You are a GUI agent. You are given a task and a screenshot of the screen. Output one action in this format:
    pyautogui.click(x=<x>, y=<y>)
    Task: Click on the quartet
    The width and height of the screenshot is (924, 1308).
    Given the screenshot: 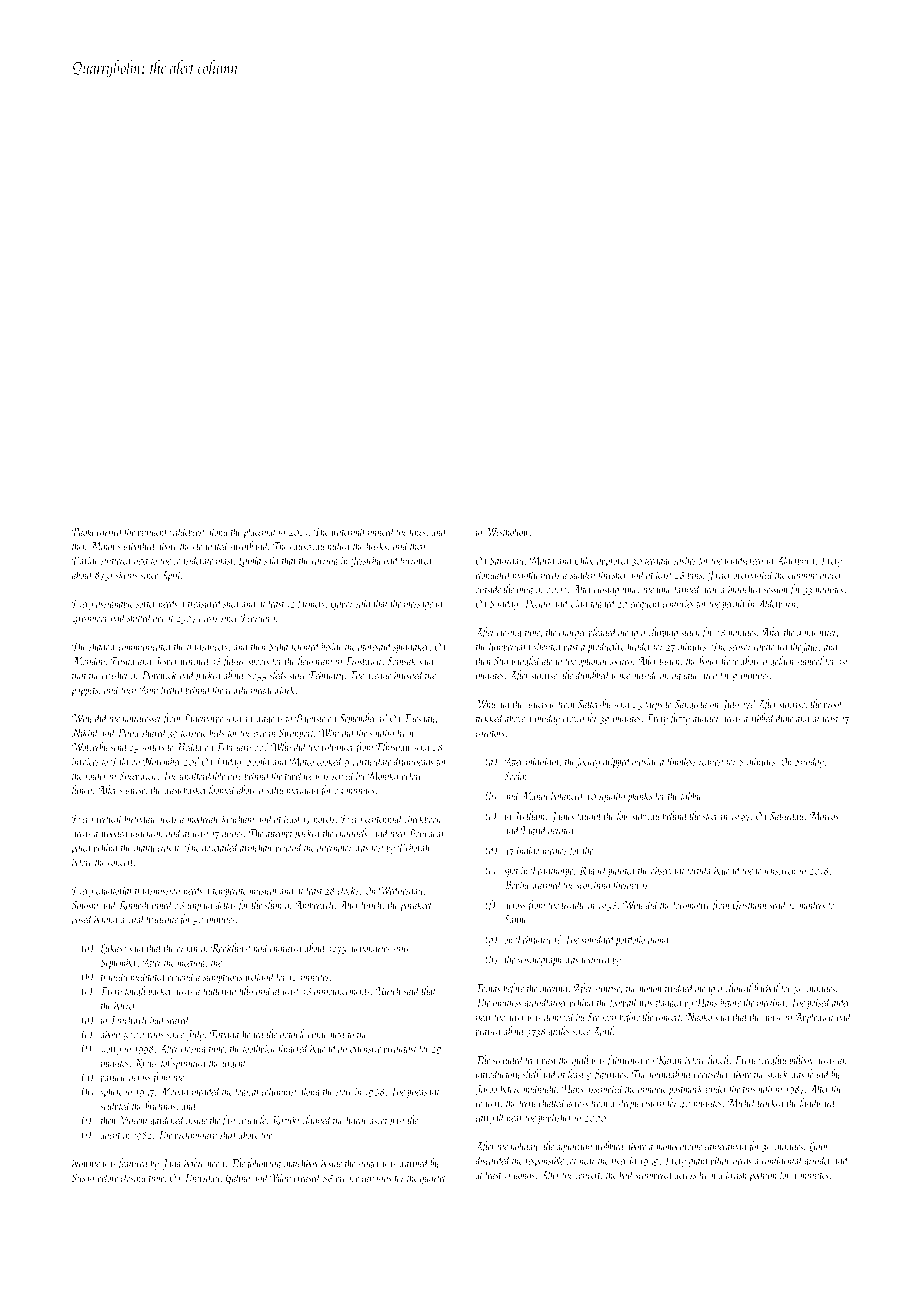 What is the action you would take?
    pyautogui.click(x=433, y=1180)
